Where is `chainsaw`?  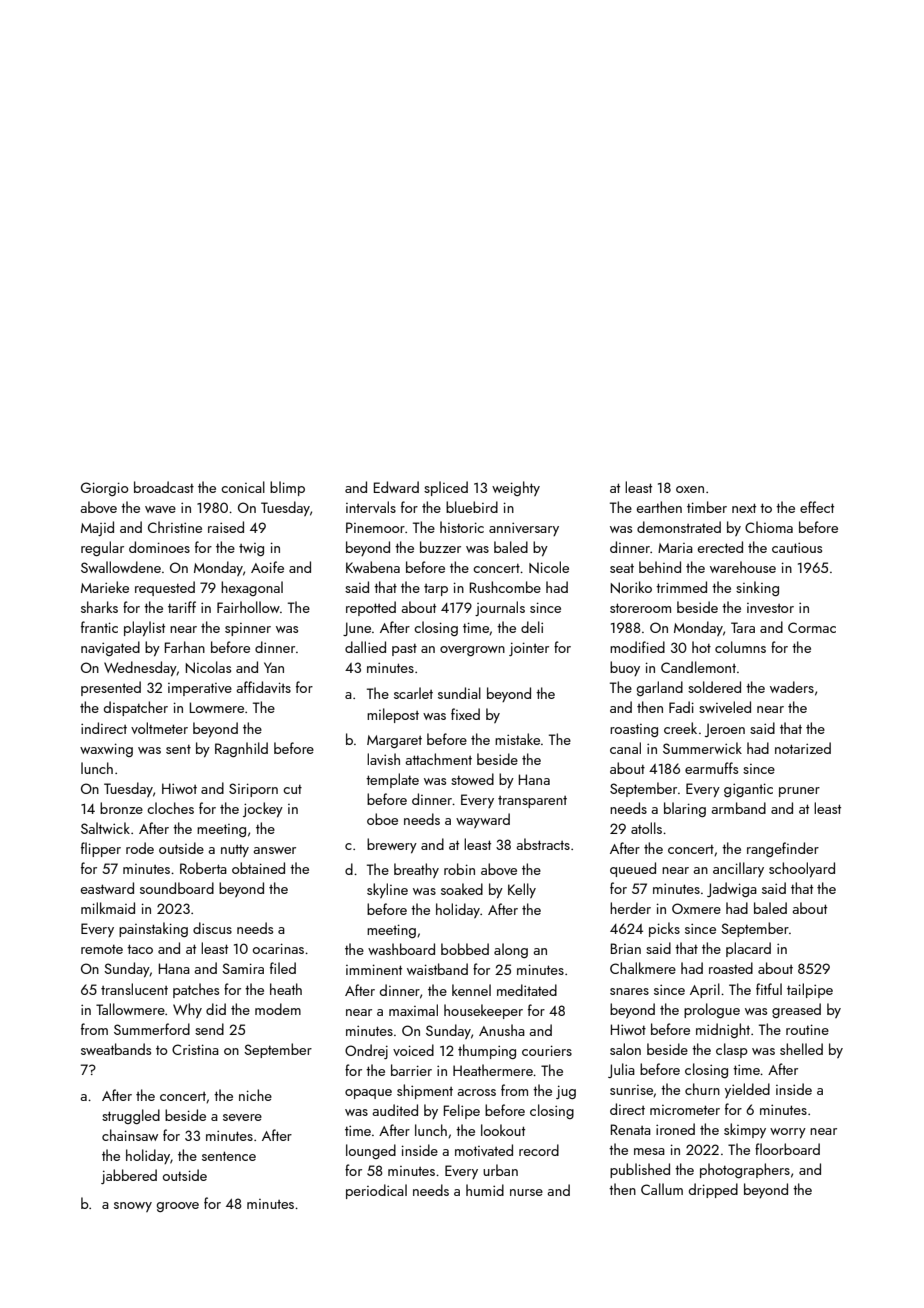 chainsaw is located at coordinates (130, 1135).
